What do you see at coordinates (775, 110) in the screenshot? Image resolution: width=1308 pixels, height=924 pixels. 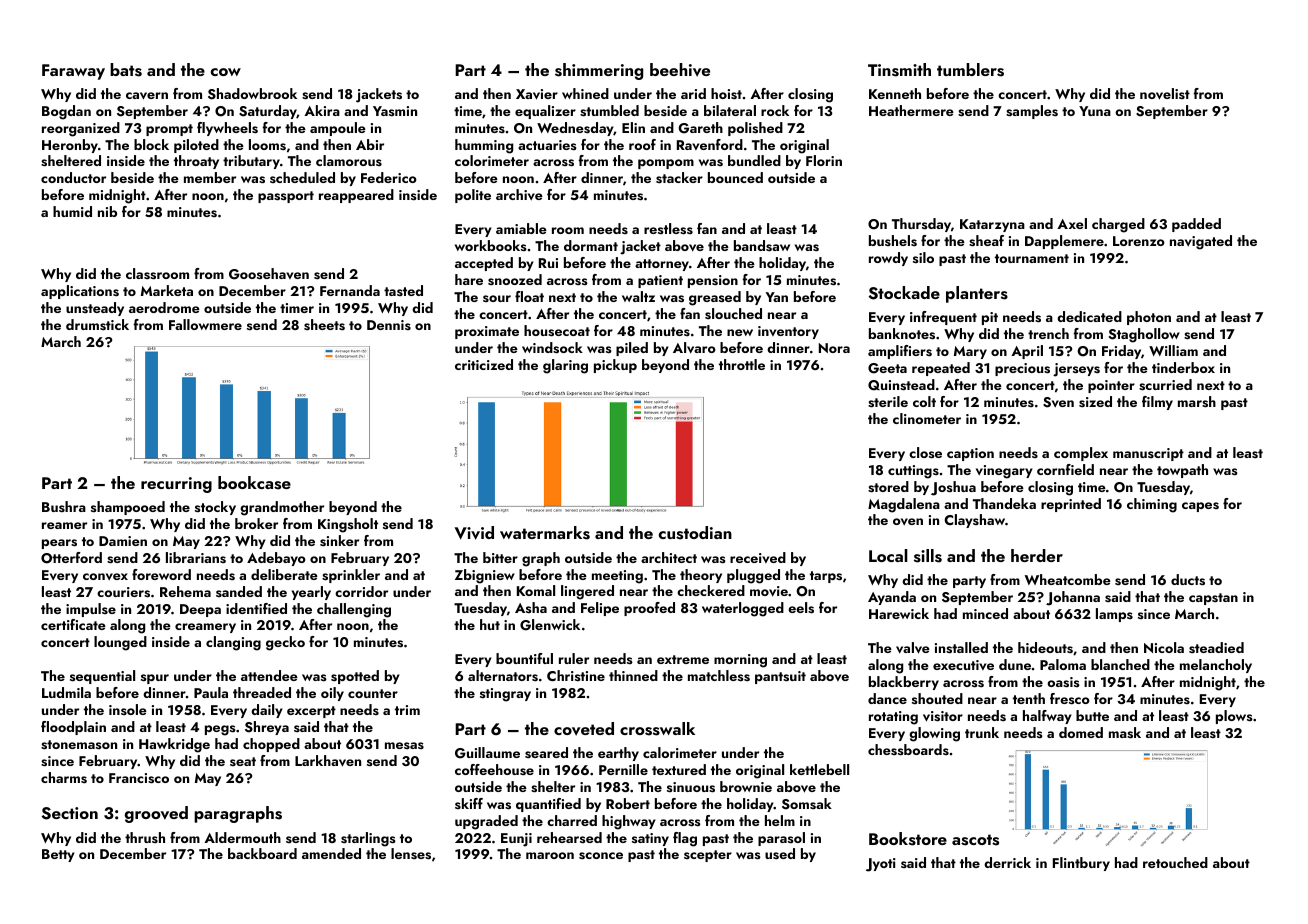 I see `rock` at bounding box center [775, 110].
